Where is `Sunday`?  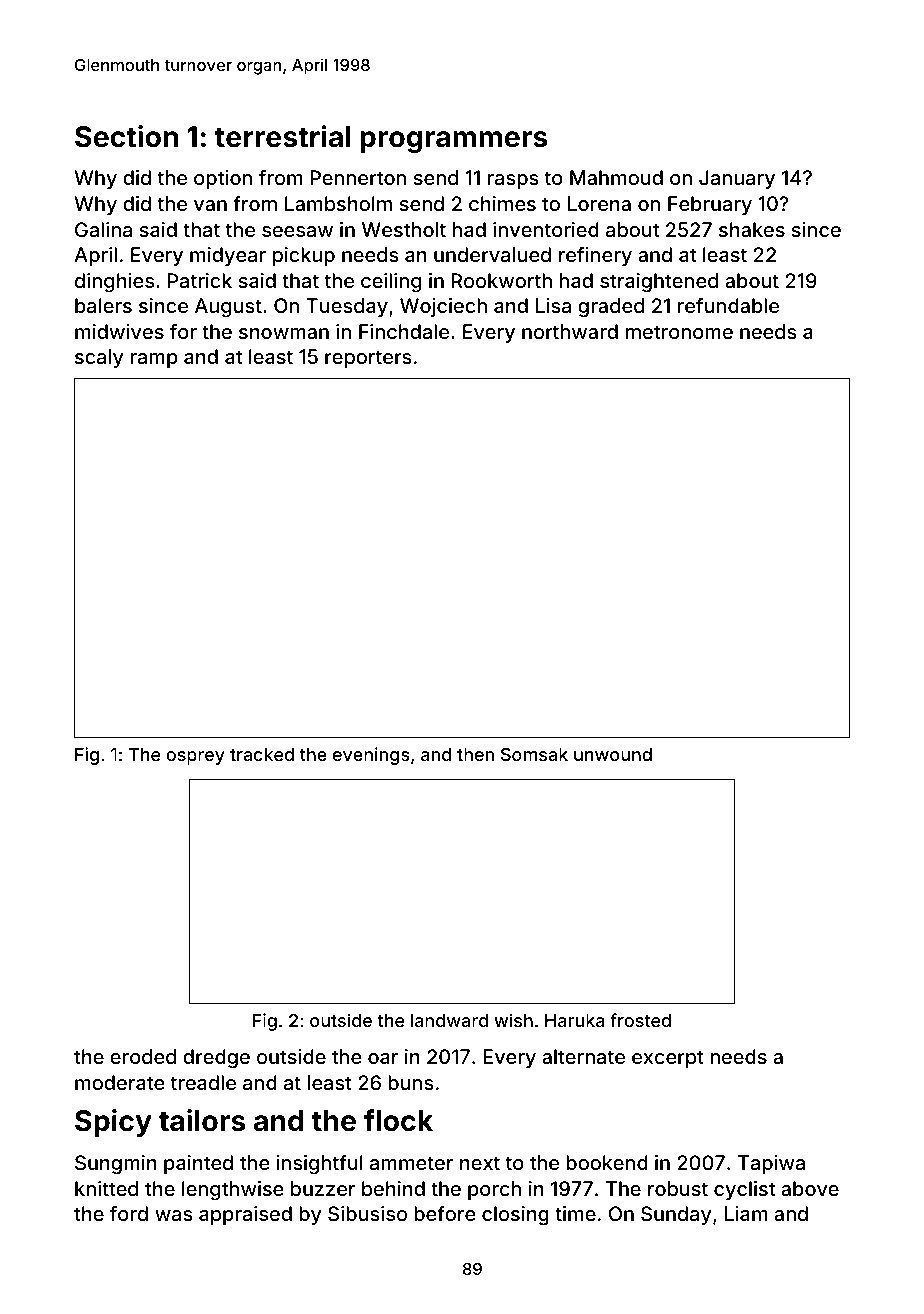
Sunday is located at coordinates (676, 1215).
